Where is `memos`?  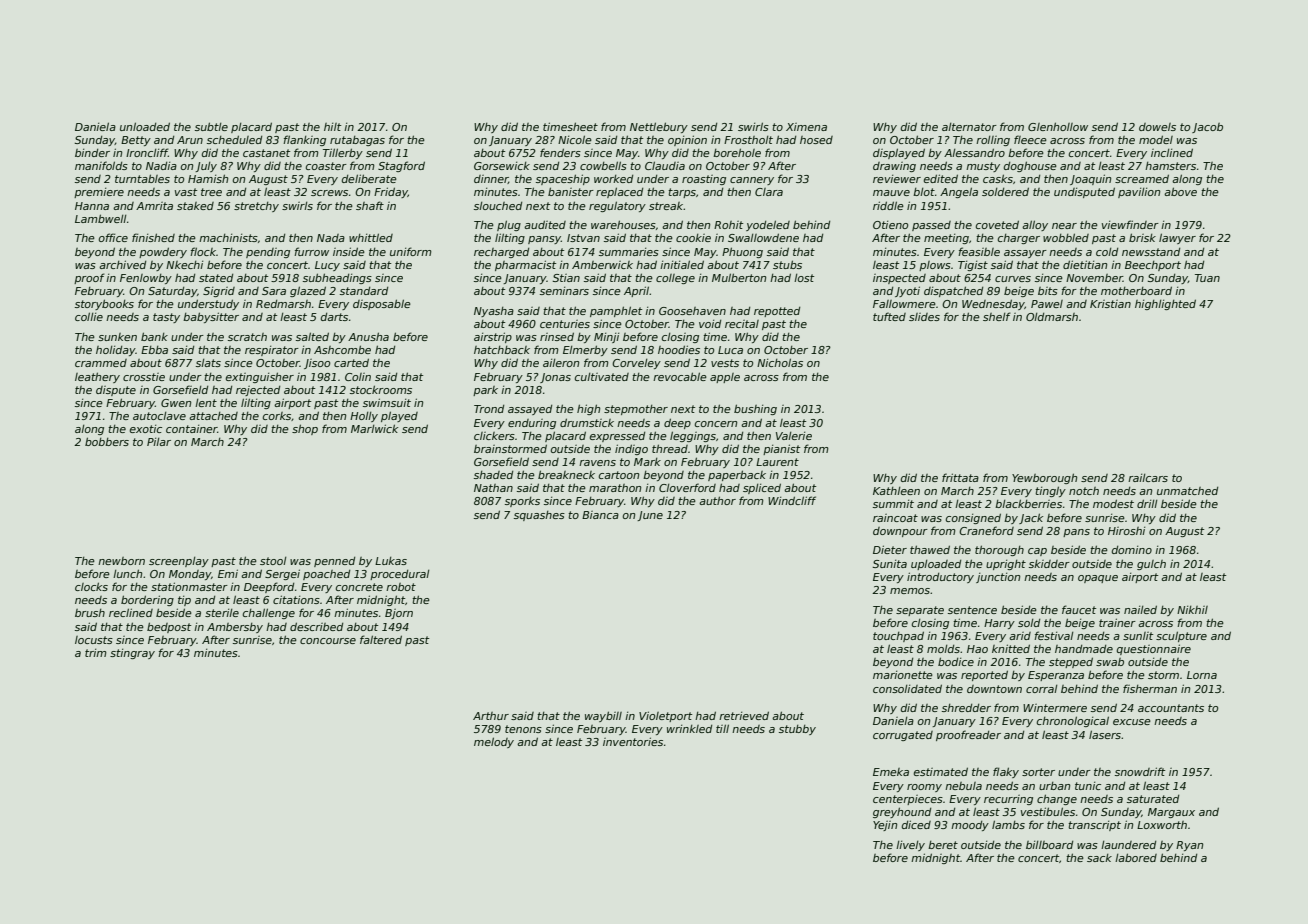
memos is located at coordinates (910, 591).
